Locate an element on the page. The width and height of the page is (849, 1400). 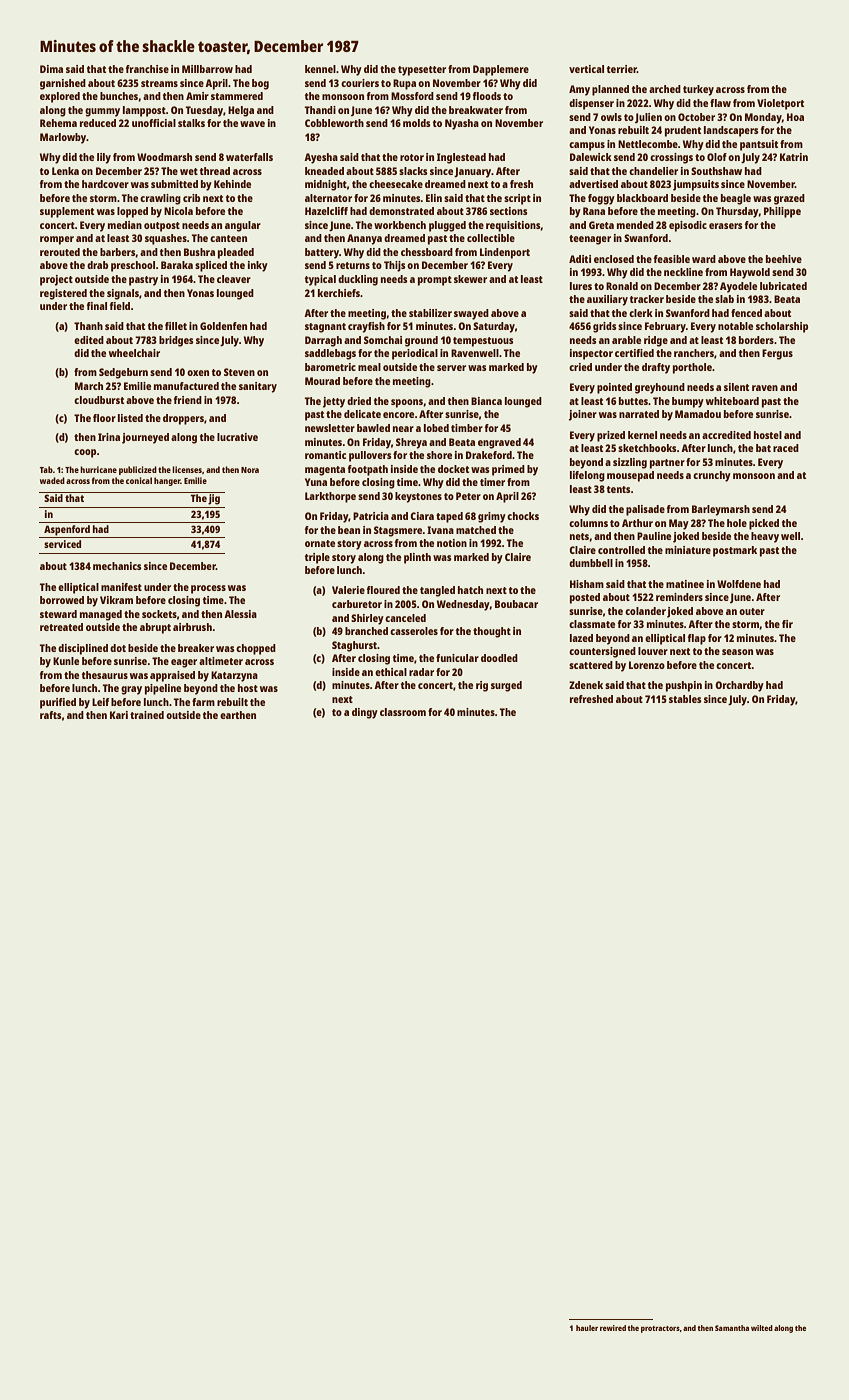
protractors is located at coordinates (660, 1329).
